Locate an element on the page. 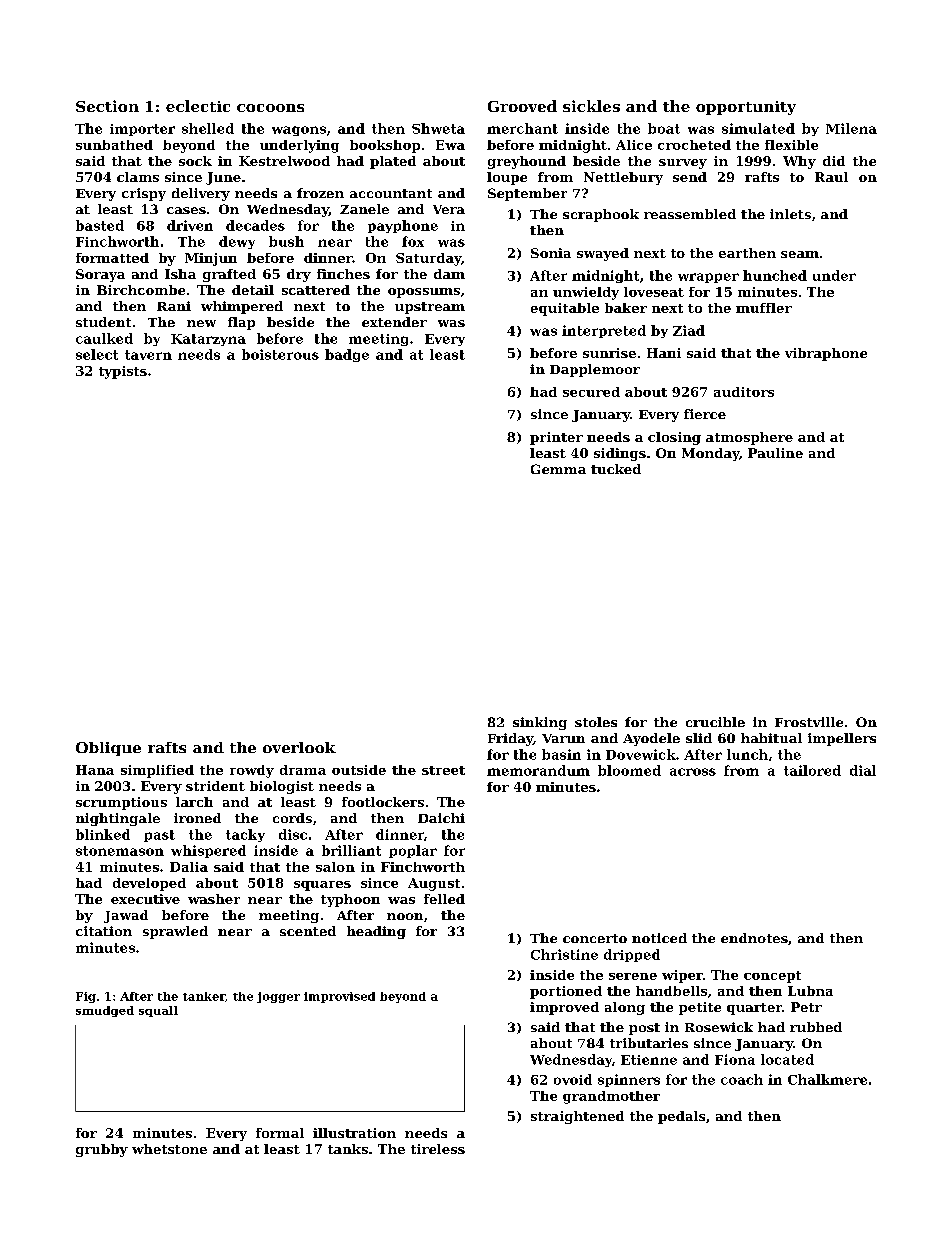 The width and height of the image is (952, 1233). opportunity is located at coordinates (746, 108).
